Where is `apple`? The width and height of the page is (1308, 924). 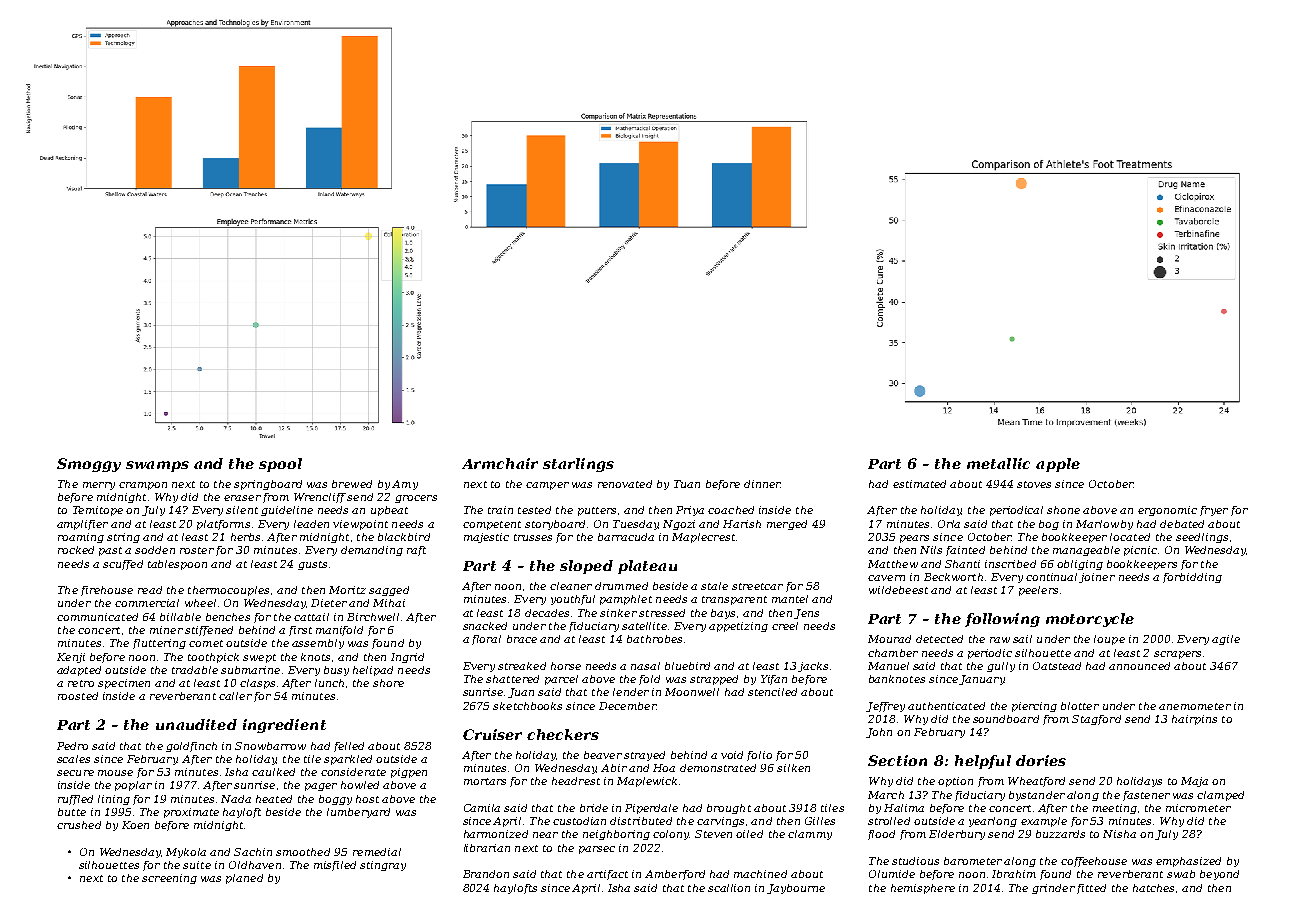
apple is located at coordinates (1058, 465).
